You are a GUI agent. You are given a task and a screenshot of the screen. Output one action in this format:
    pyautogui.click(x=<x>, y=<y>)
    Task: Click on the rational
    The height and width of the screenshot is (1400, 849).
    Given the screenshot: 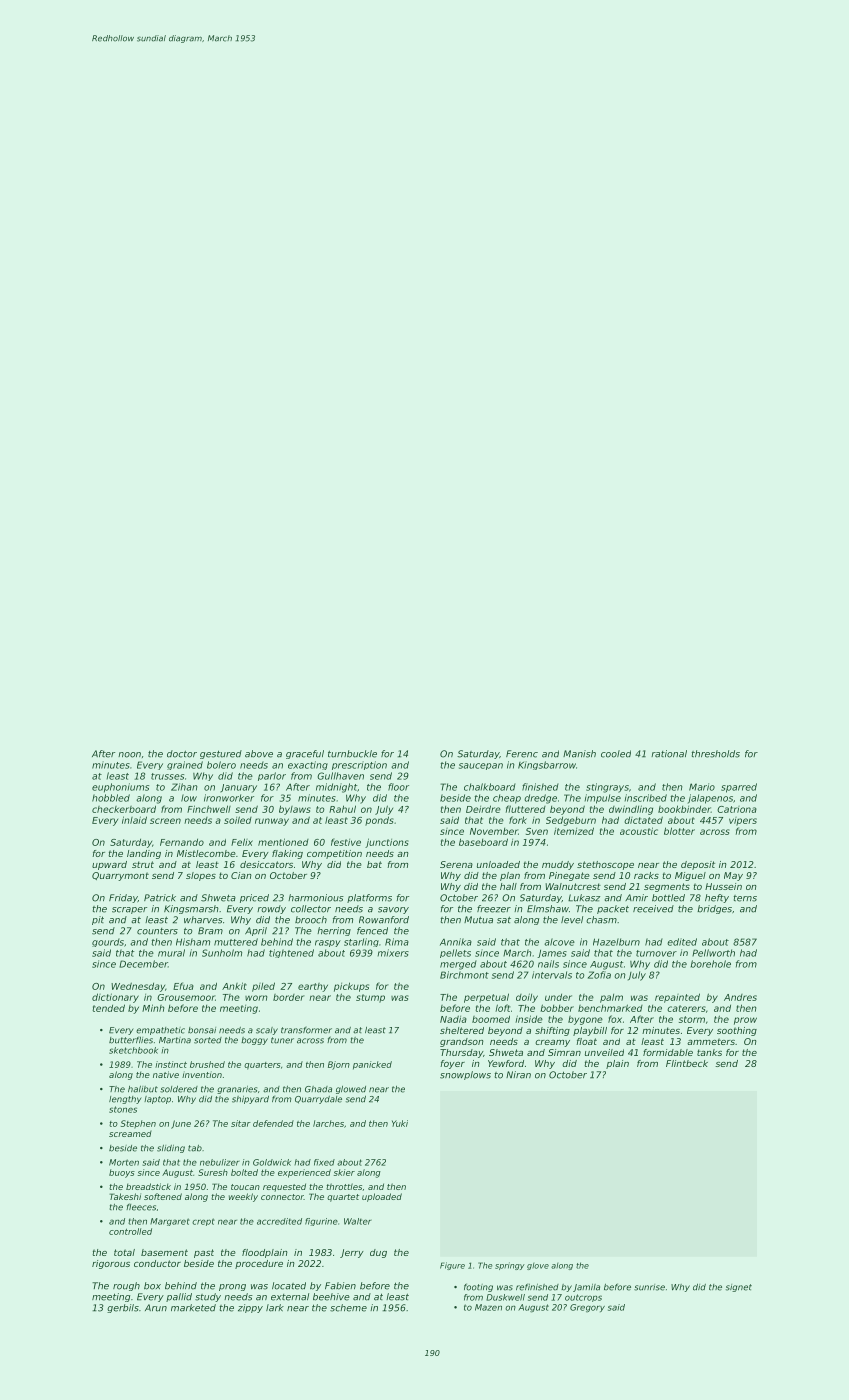 What is the action you would take?
    pyautogui.click(x=669, y=754)
